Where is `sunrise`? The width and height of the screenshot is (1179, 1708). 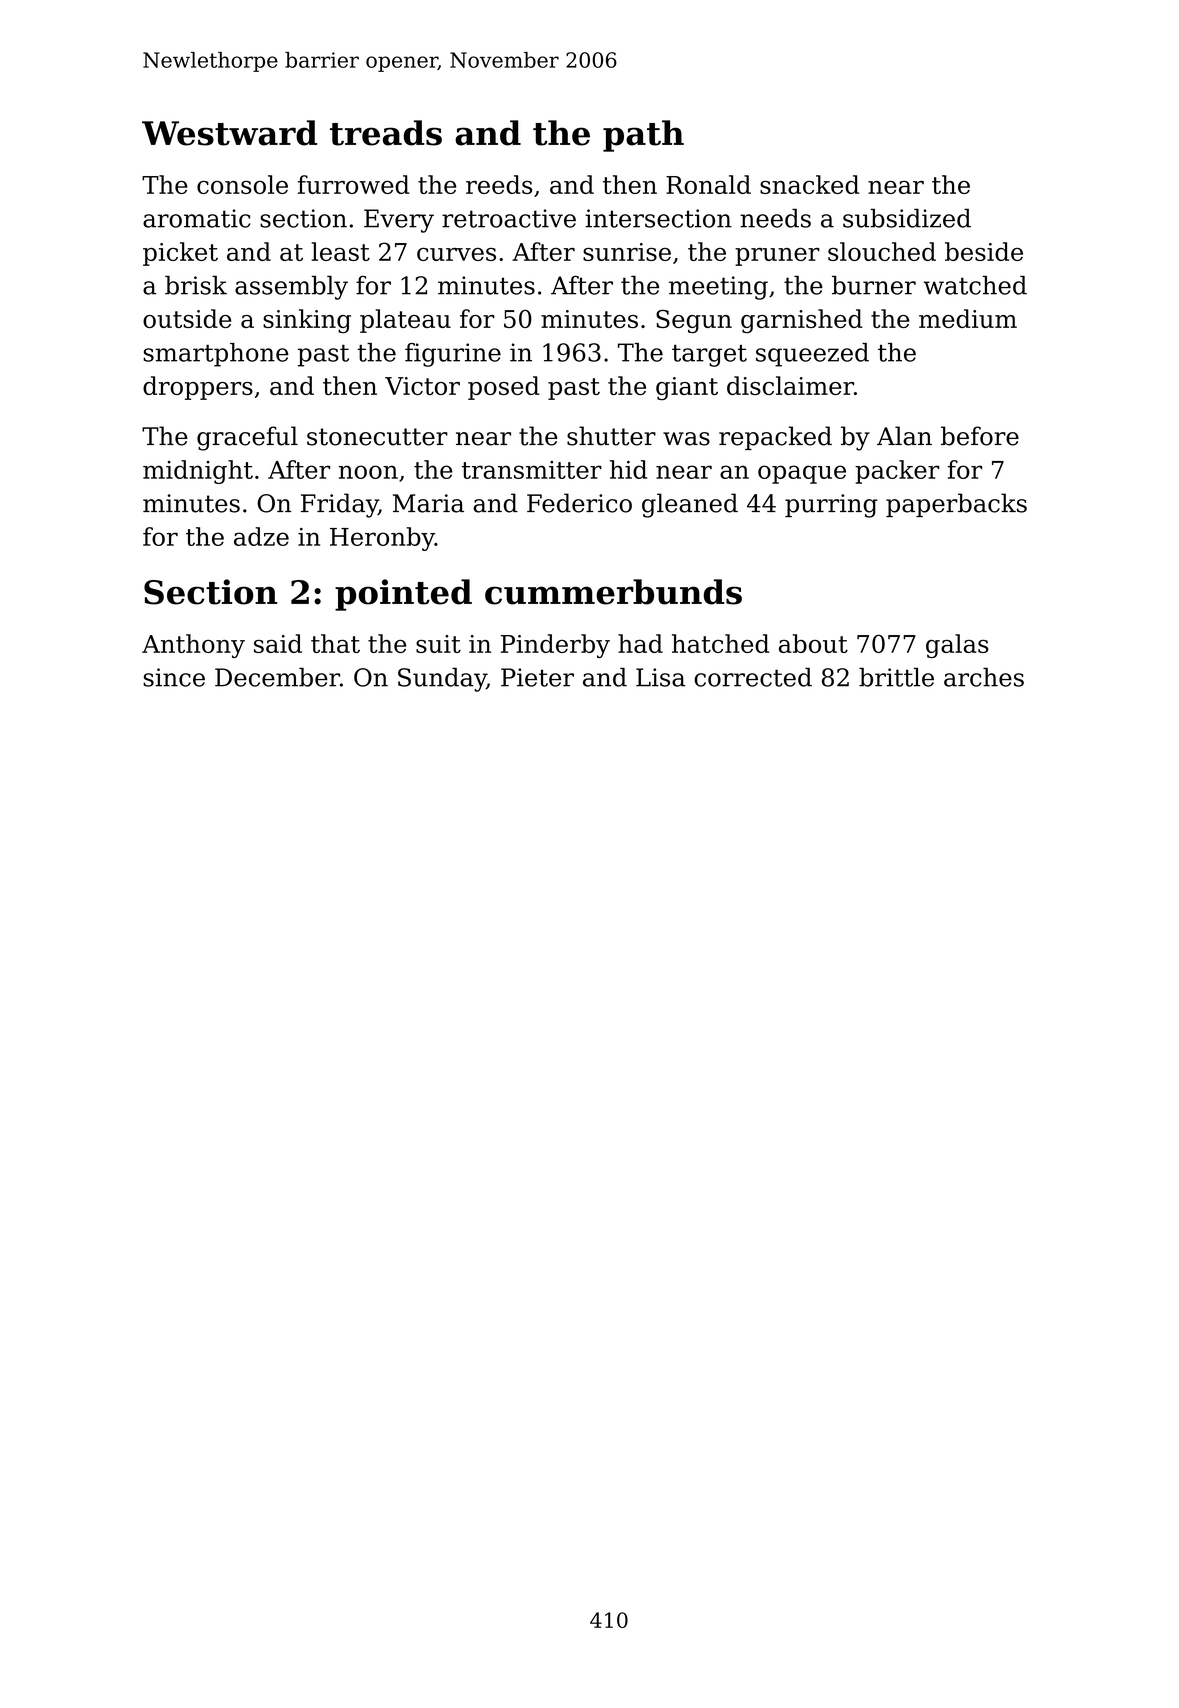
sunrise is located at coordinates (627, 252).
